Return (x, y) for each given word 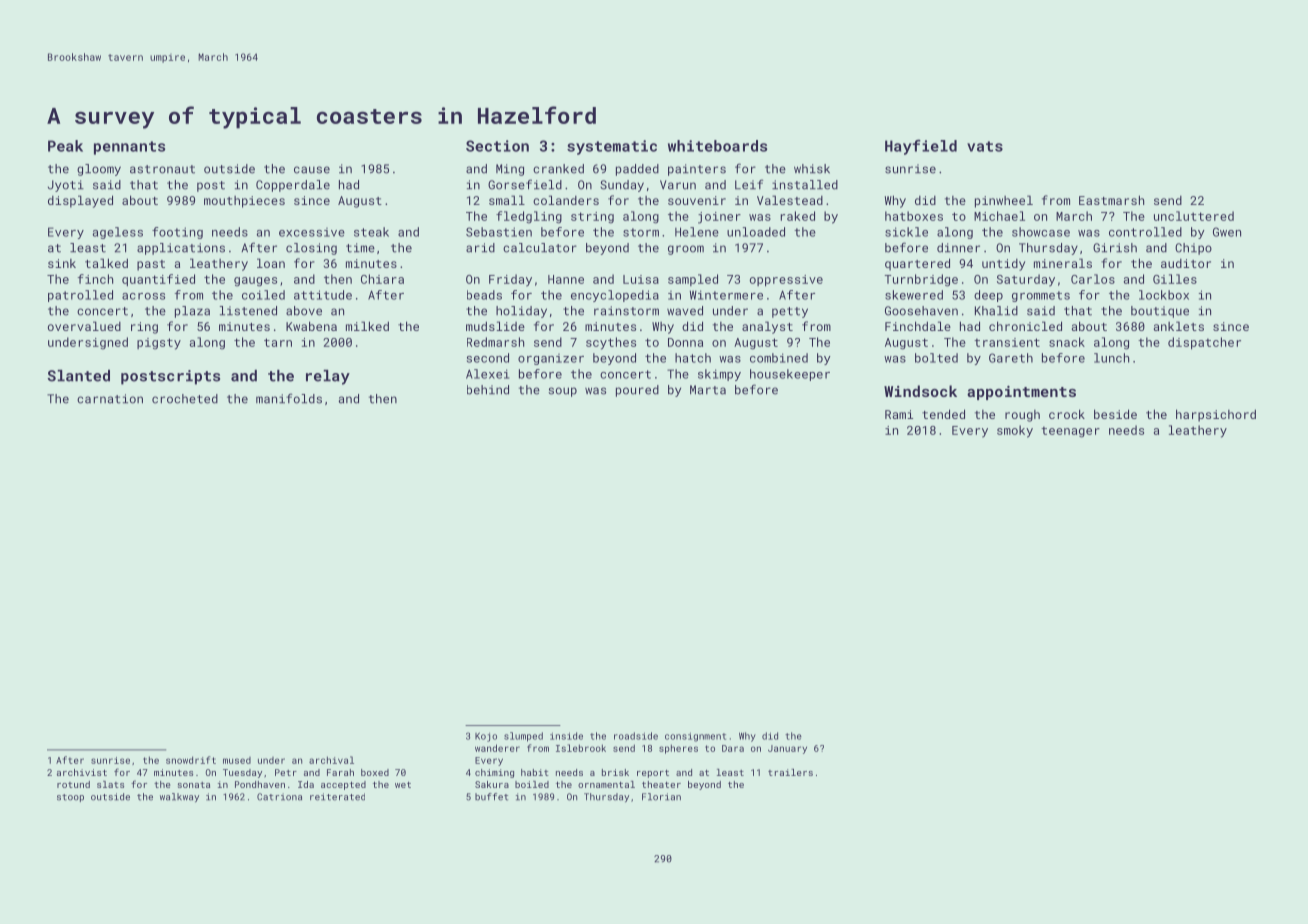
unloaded (756, 232)
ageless (118, 233)
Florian (661, 797)
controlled (1145, 232)
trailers (790, 772)
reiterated (337, 797)
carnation (110, 399)
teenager (1070, 432)
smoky (1015, 431)
